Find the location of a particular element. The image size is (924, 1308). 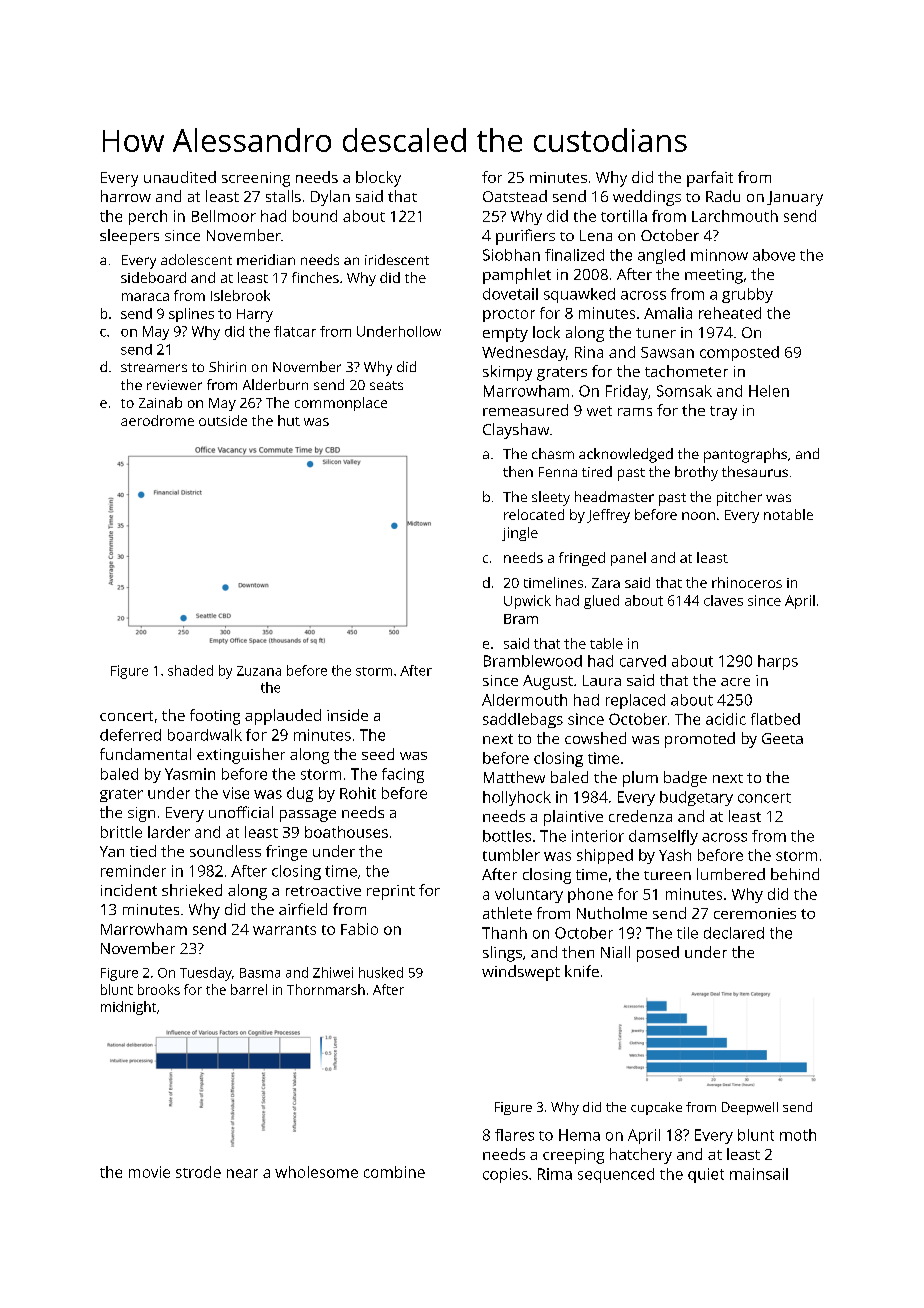

Oatstead is located at coordinates (515, 196).
